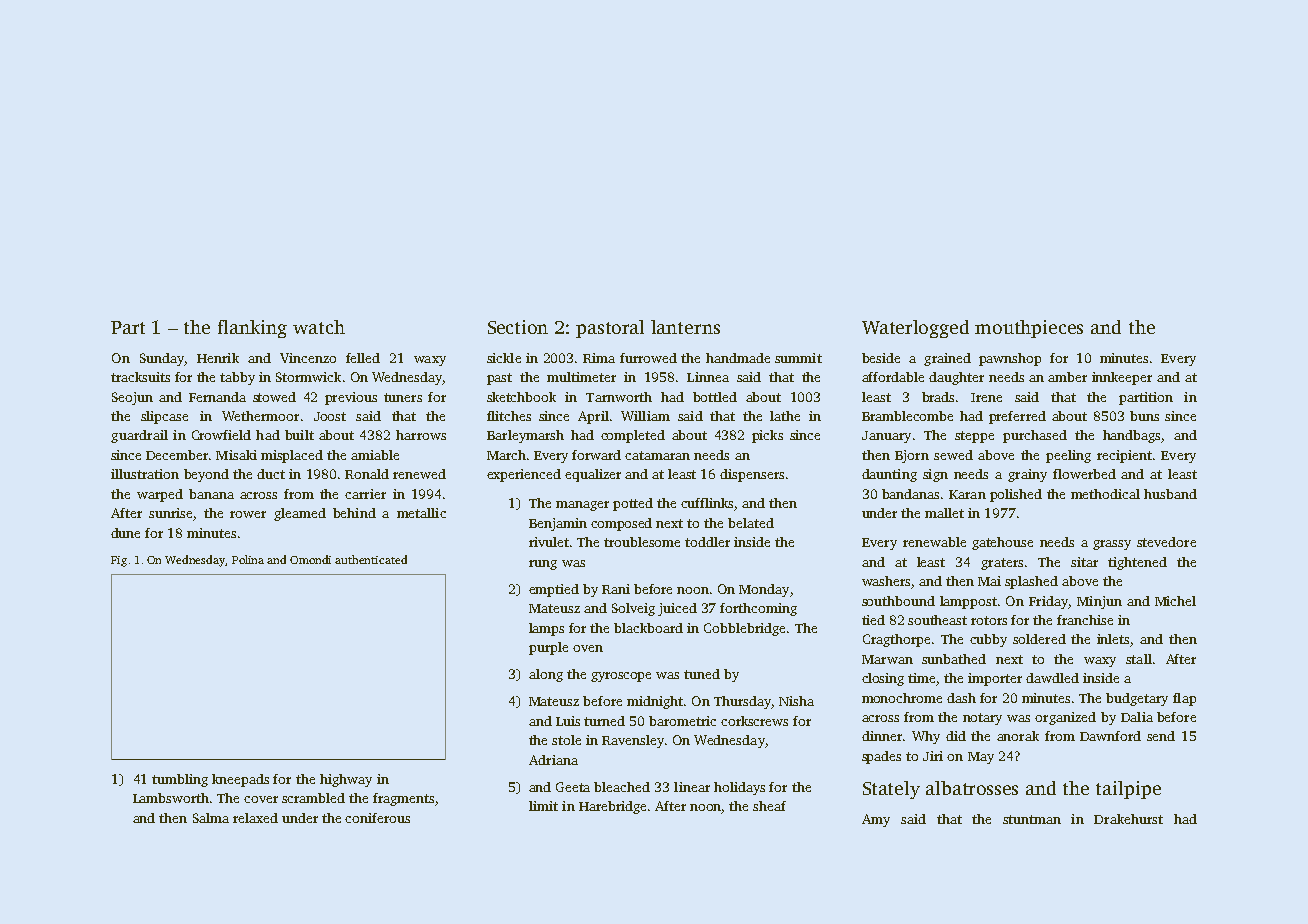  Describe the element at coordinates (313, 798) in the screenshot. I see `scrambled` at that location.
